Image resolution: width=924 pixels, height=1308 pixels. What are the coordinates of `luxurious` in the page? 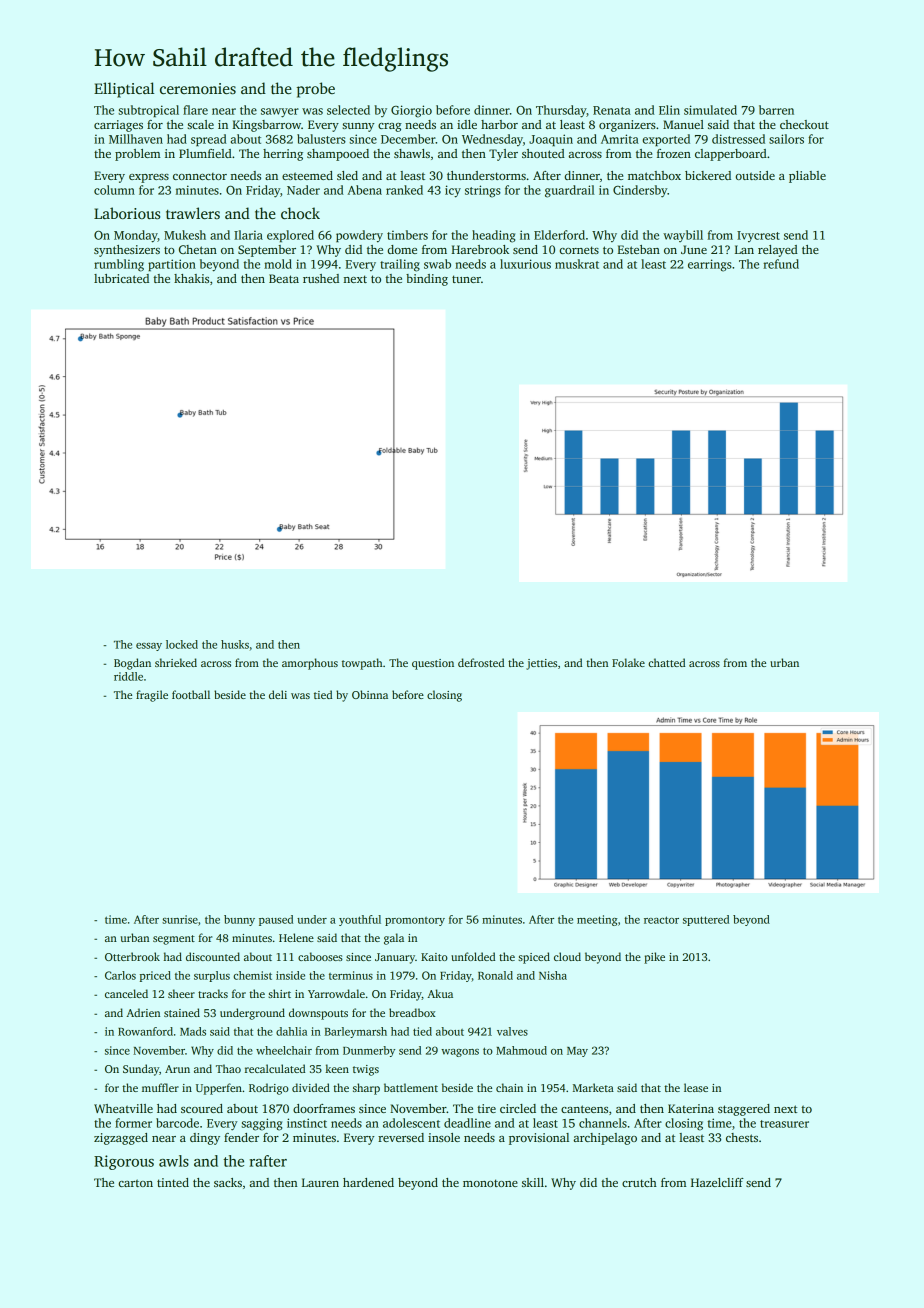 It's located at (525, 264).
